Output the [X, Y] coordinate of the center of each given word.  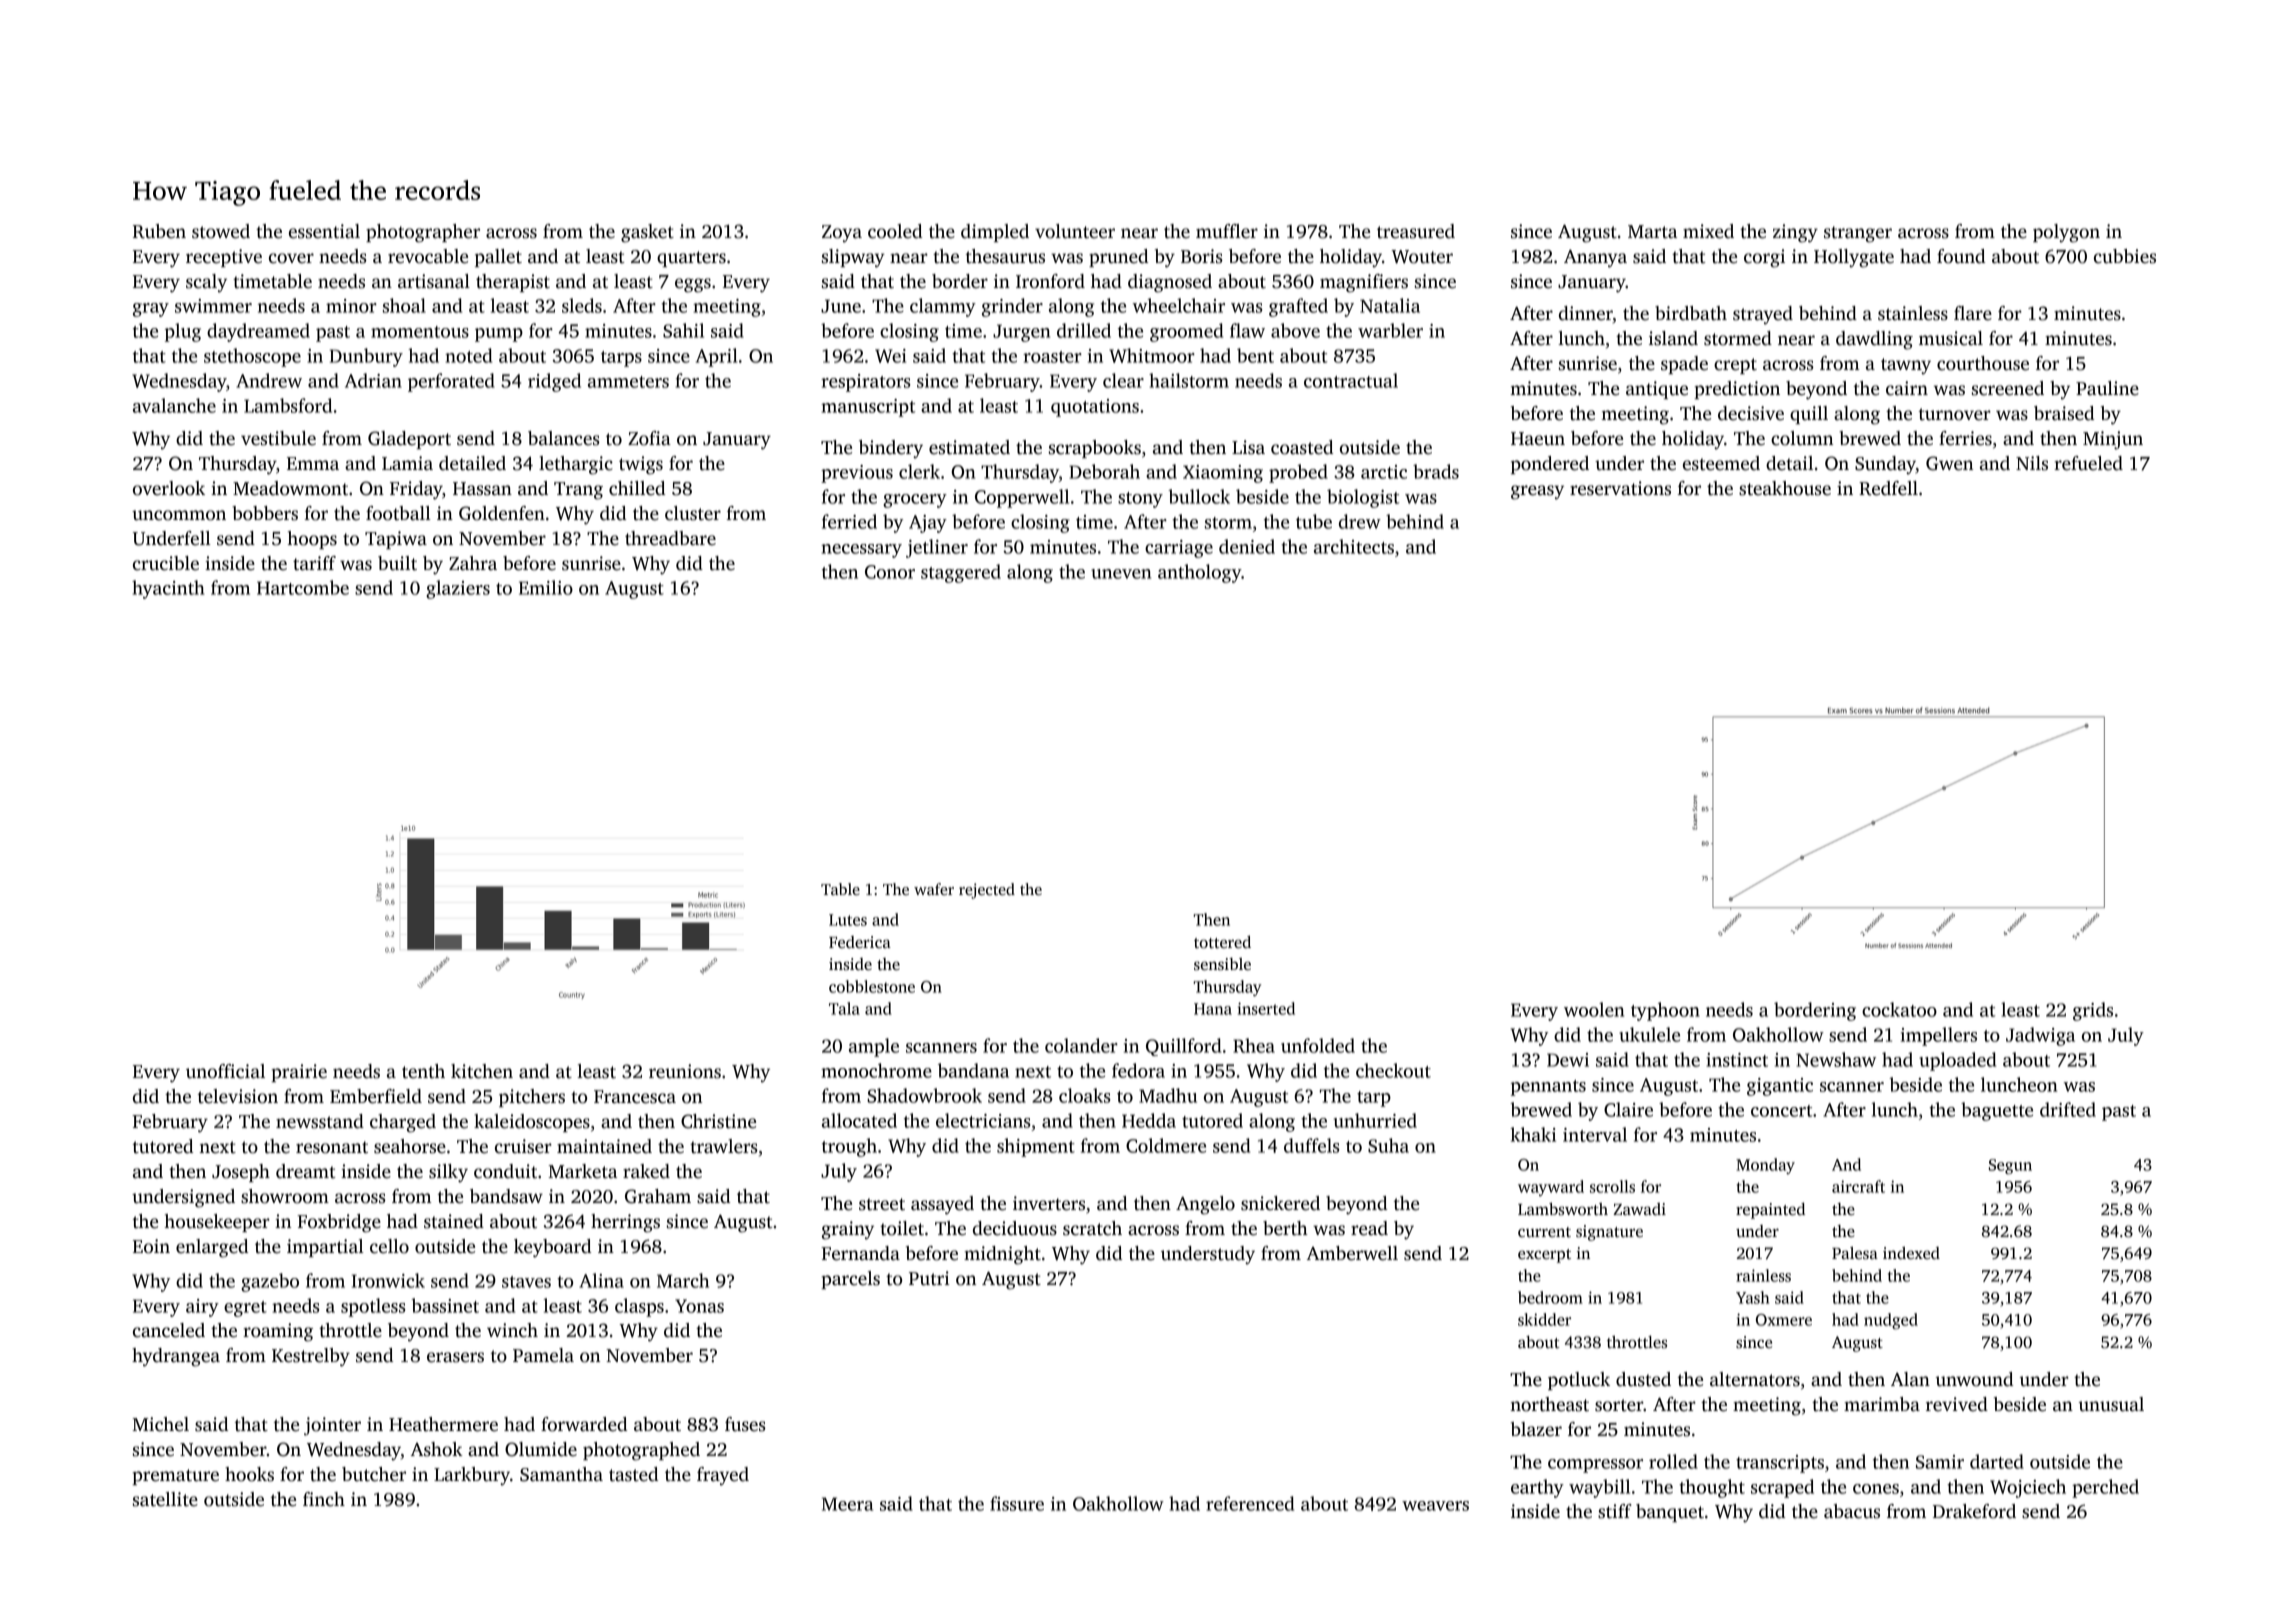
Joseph [241, 1173]
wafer [934, 889]
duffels [1311, 1145]
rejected [987, 891]
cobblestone [872, 986]
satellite [165, 1499]
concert [1781, 1111]
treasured [1416, 231]
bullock [1199, 496]
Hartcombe [303, 587]
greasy [1537, 492]
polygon [2066, 233]
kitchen [482, 1071]
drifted [2068, 1109]
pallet [498, 258]
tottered [1222, 942]
